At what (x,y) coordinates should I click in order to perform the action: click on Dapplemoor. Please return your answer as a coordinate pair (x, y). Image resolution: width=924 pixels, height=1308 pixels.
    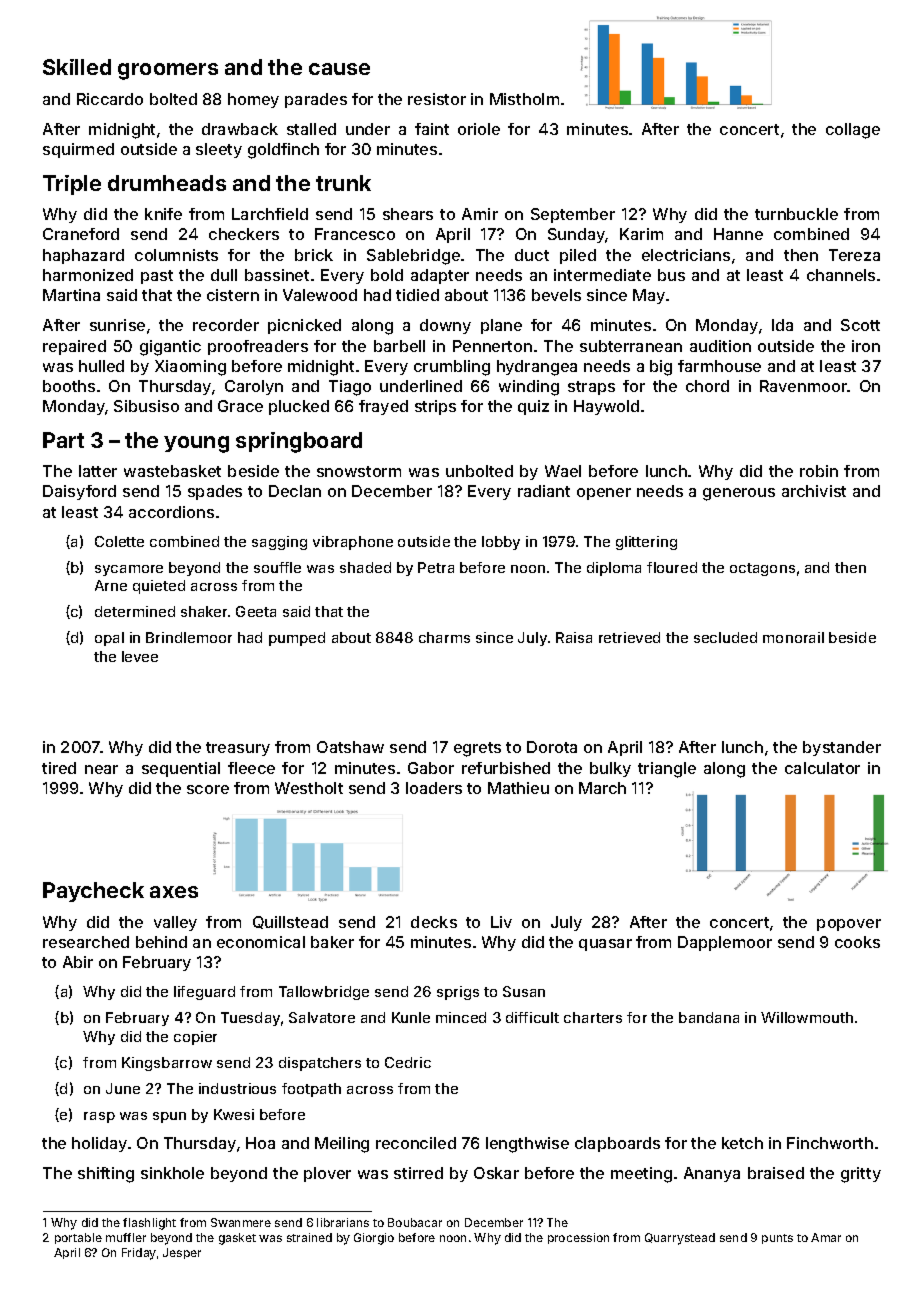
    Looking at the image, I should click on (725, 943).
